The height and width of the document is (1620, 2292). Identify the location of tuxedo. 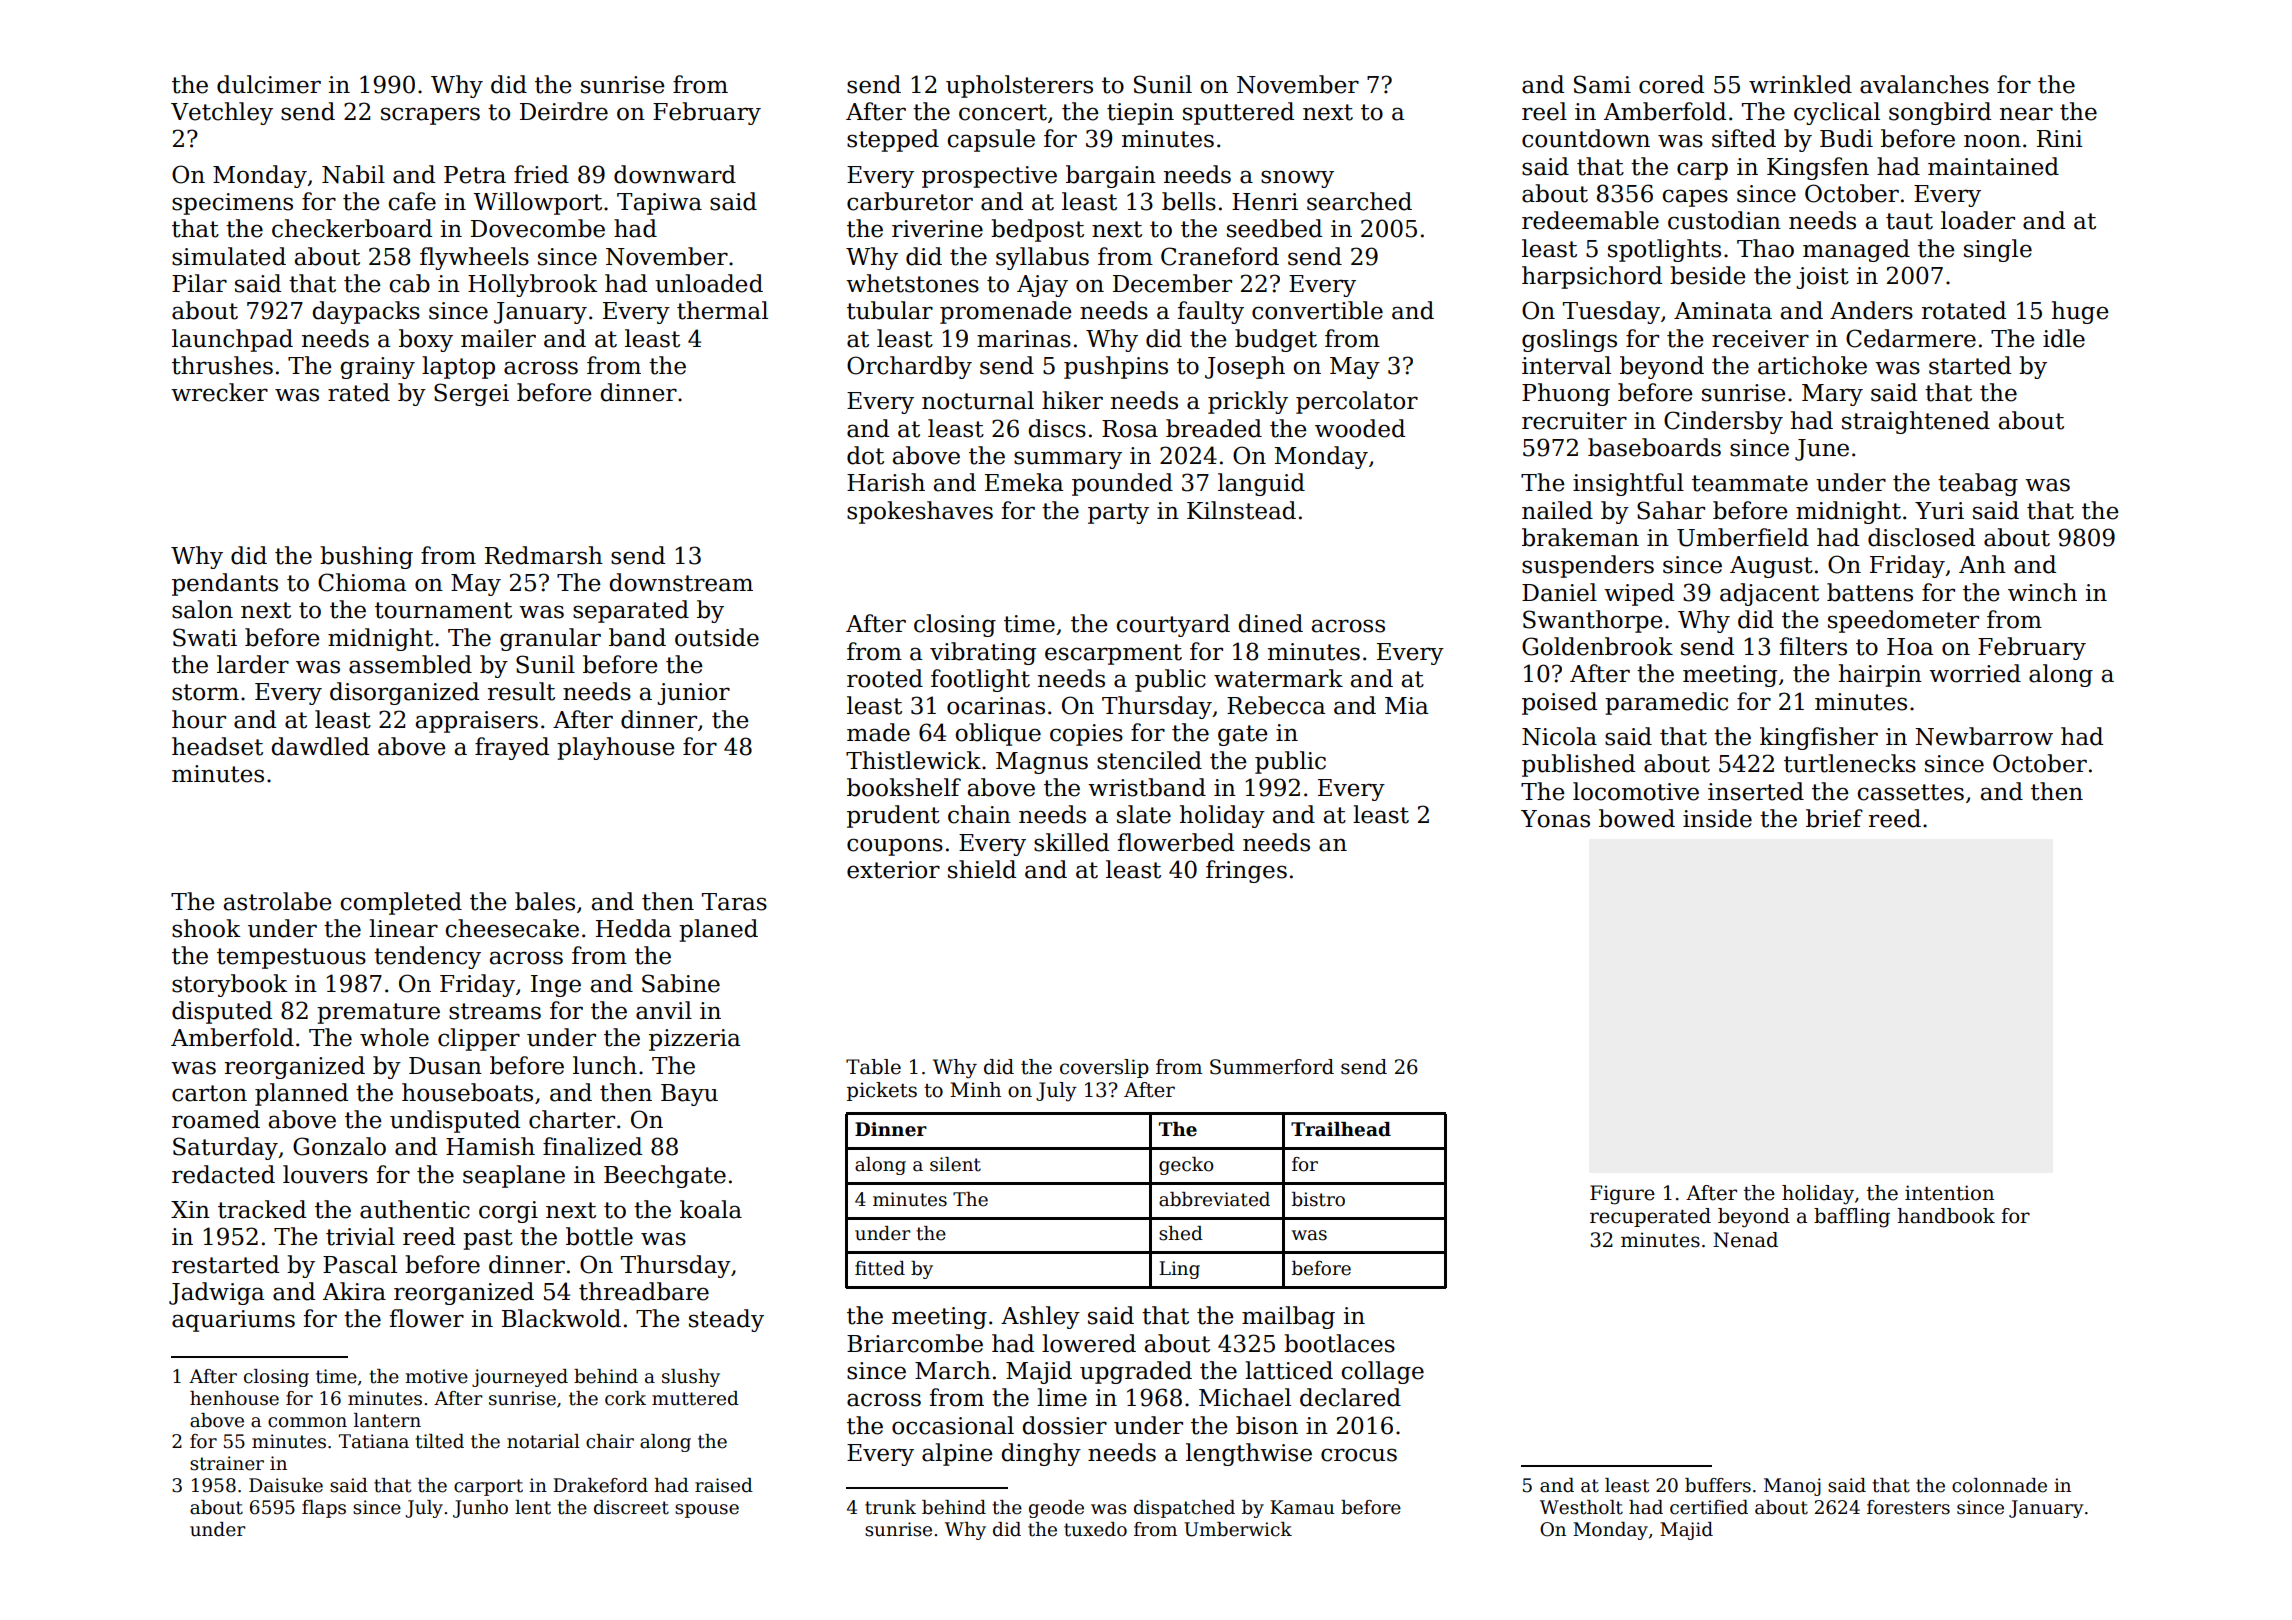
(1095, 1529).
